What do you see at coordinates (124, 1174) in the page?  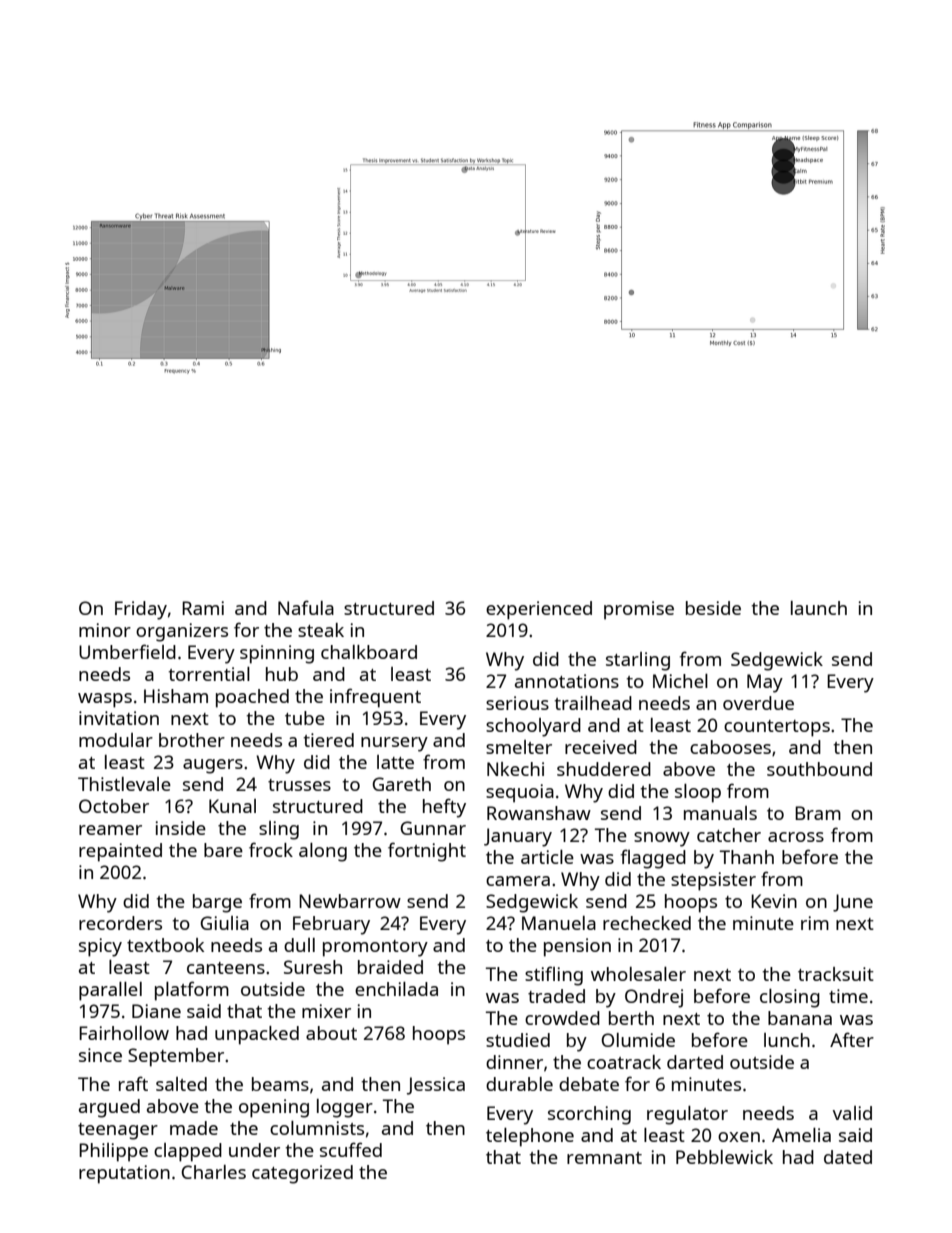 I see `reputation` at bounding box center [124, 1174].
